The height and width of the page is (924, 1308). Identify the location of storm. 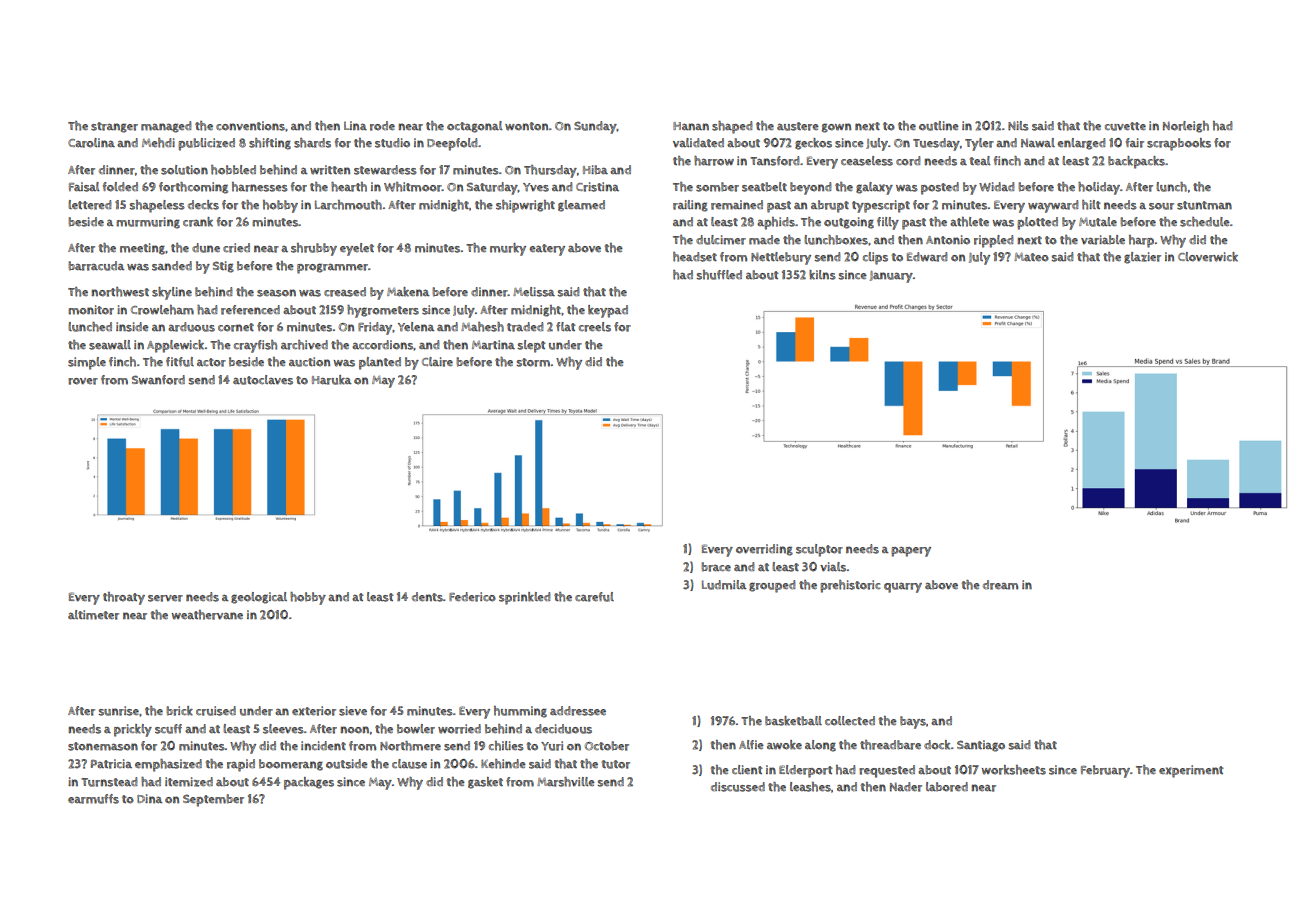
(533, 362).
